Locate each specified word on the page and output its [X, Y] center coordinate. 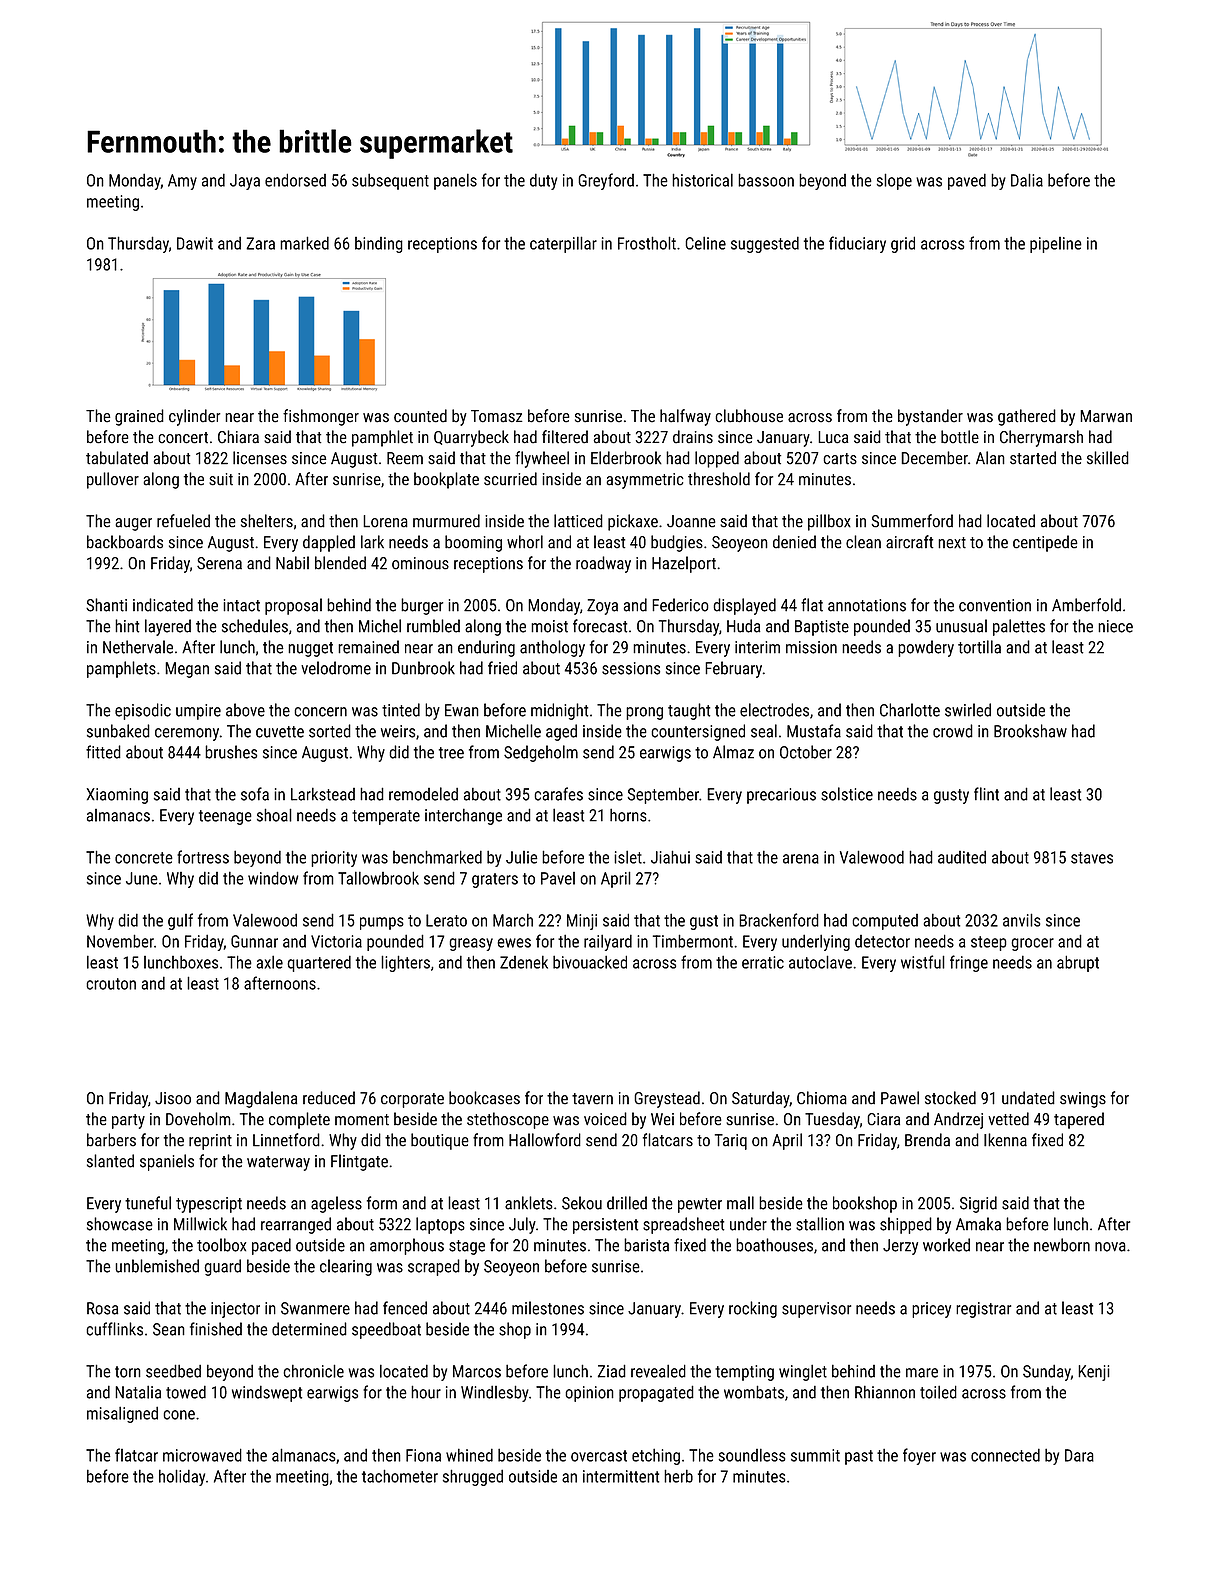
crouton [111, 984]
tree [451, 753]
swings [1083, 1100]
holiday [182, 1477]
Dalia [1027, 180]
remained [368, 647]
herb [678, 1476]
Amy [182, 182]
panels [455, 181]
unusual [961, 626]
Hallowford [545, 1140]
